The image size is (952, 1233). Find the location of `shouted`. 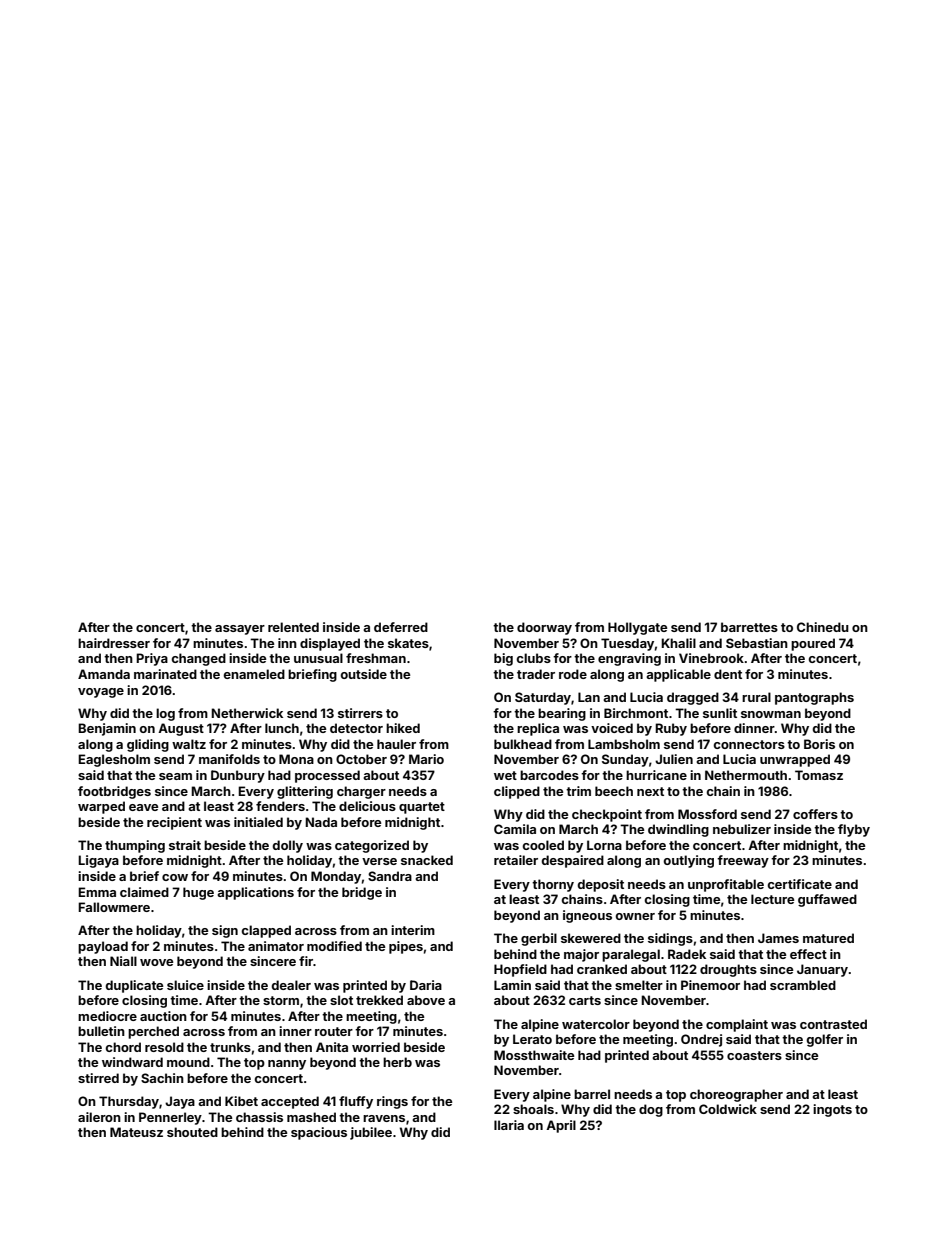

shouted is located at coordinates (192, 1132).
